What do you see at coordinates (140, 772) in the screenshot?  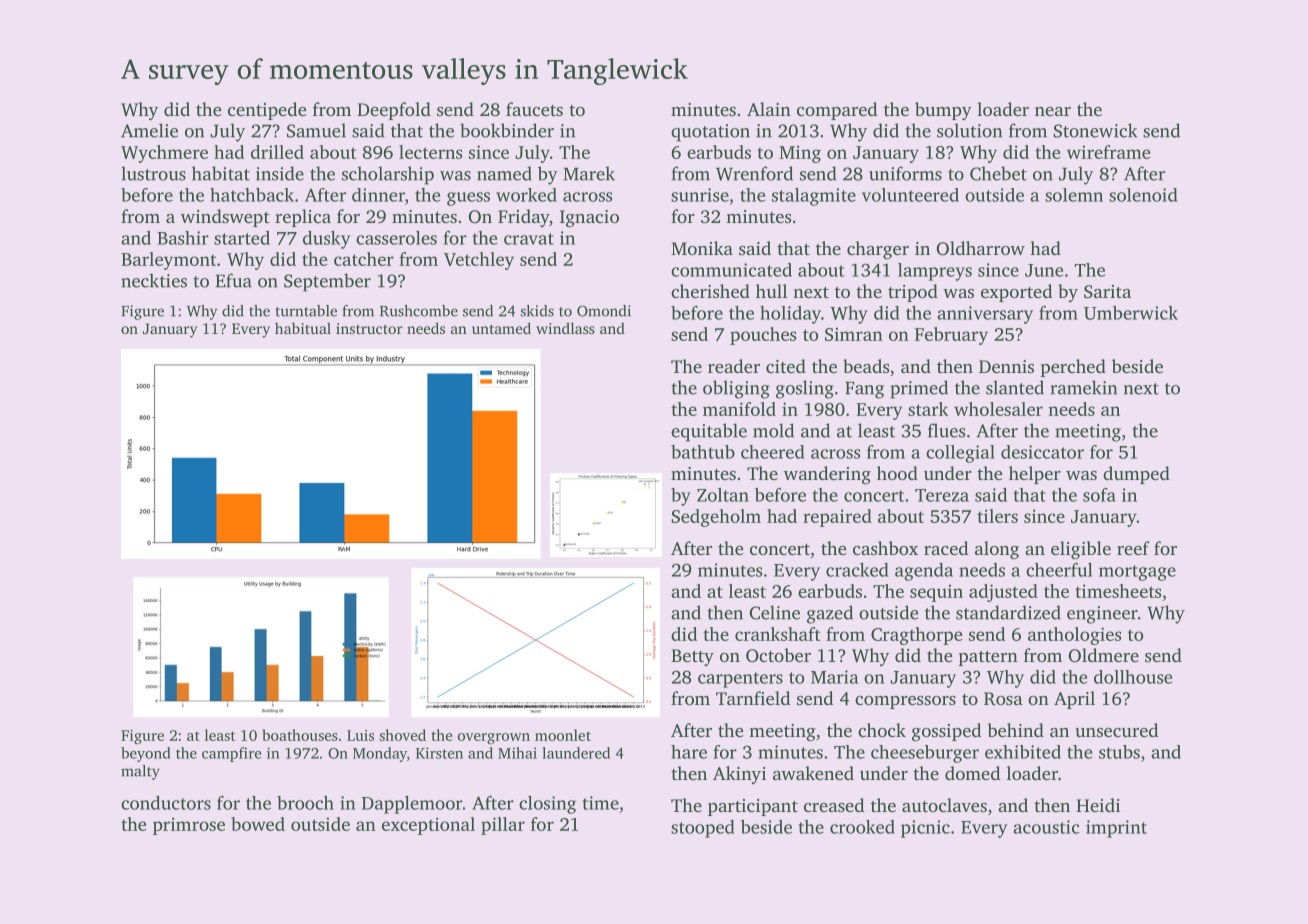 I see `malty` at bounding box center [140, 772].
